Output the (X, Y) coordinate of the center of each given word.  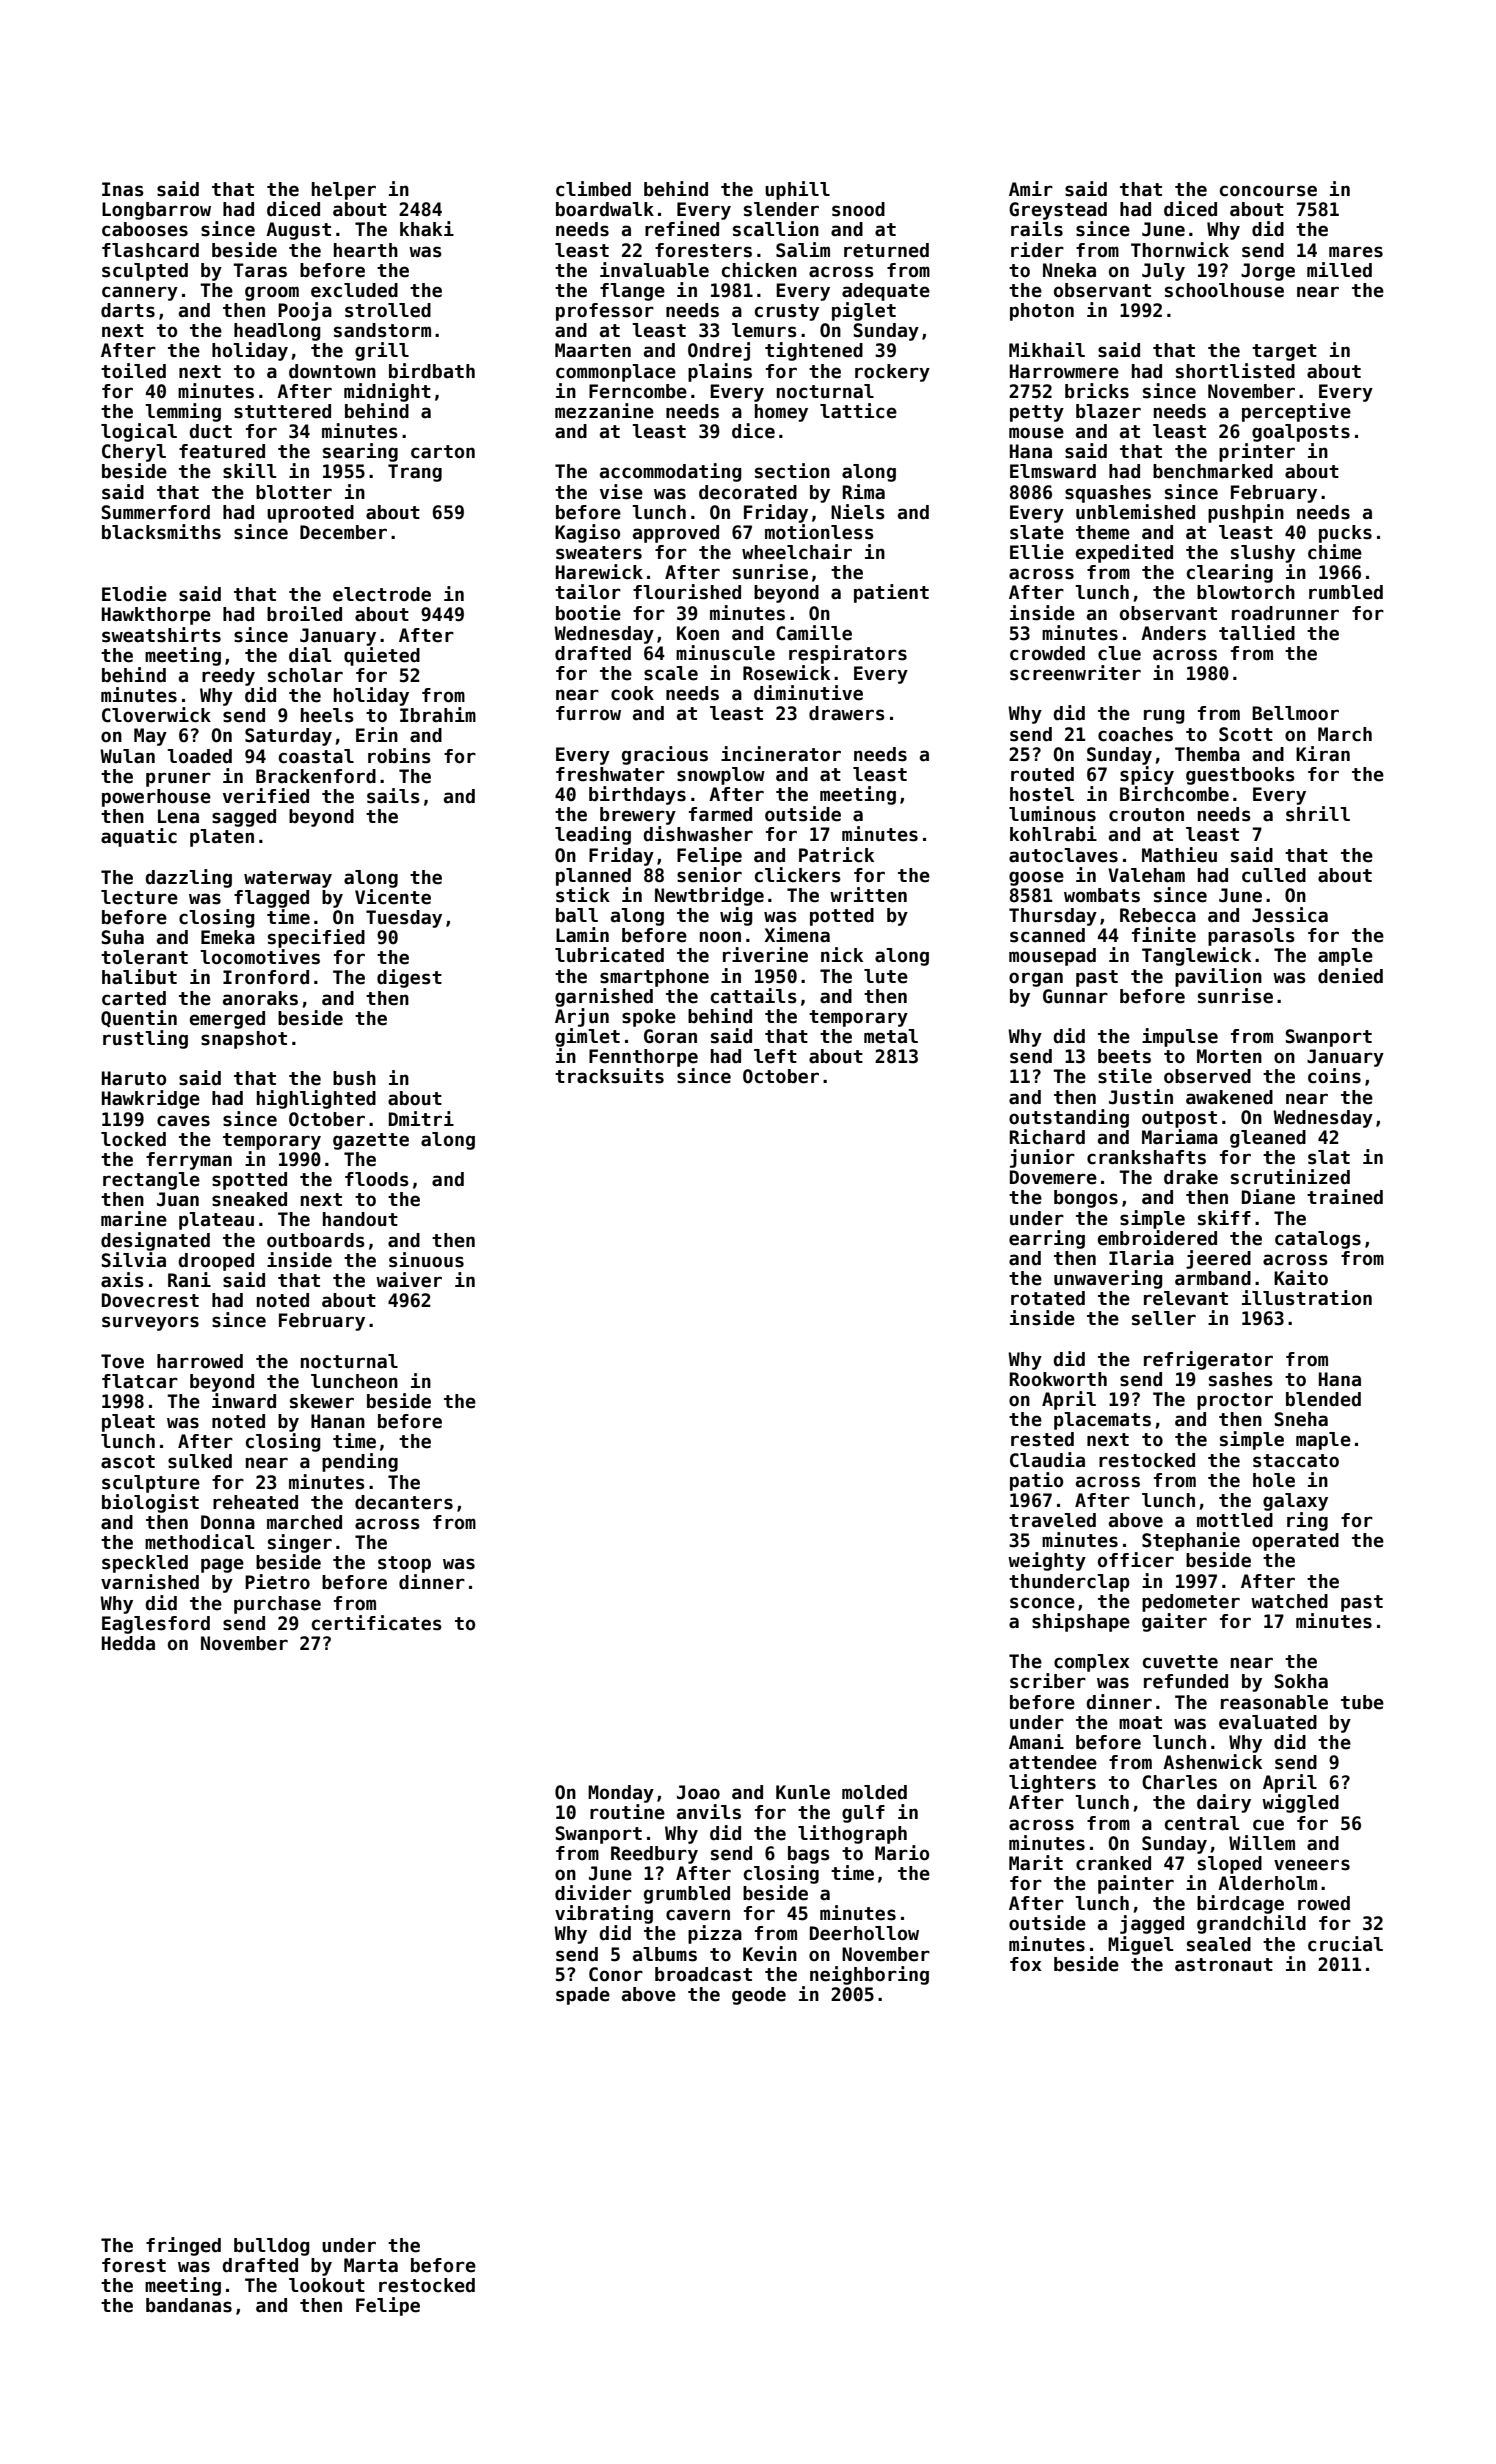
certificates (377, 1623)
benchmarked (1213, 471)
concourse (1268, 191)
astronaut (1224, 1965)
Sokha (1301, 1681)
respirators (848, 654)
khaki (427, 229)
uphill (797, 190)
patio (1036, 1481)
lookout (327, 2285)
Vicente (393, 897)
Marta (371, 2265)
